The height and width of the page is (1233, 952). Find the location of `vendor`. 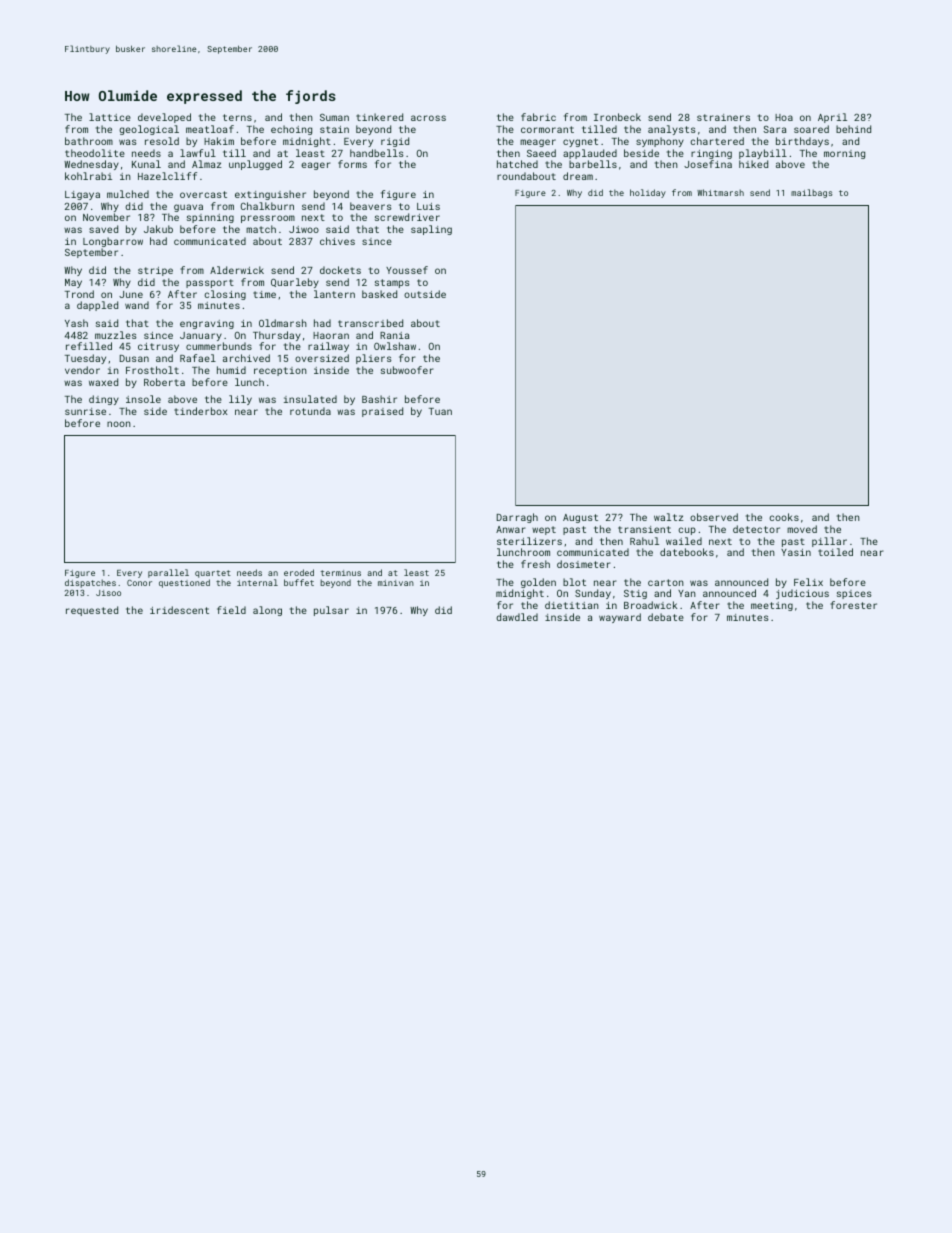

vendor is located at coordinates (82, 370).
